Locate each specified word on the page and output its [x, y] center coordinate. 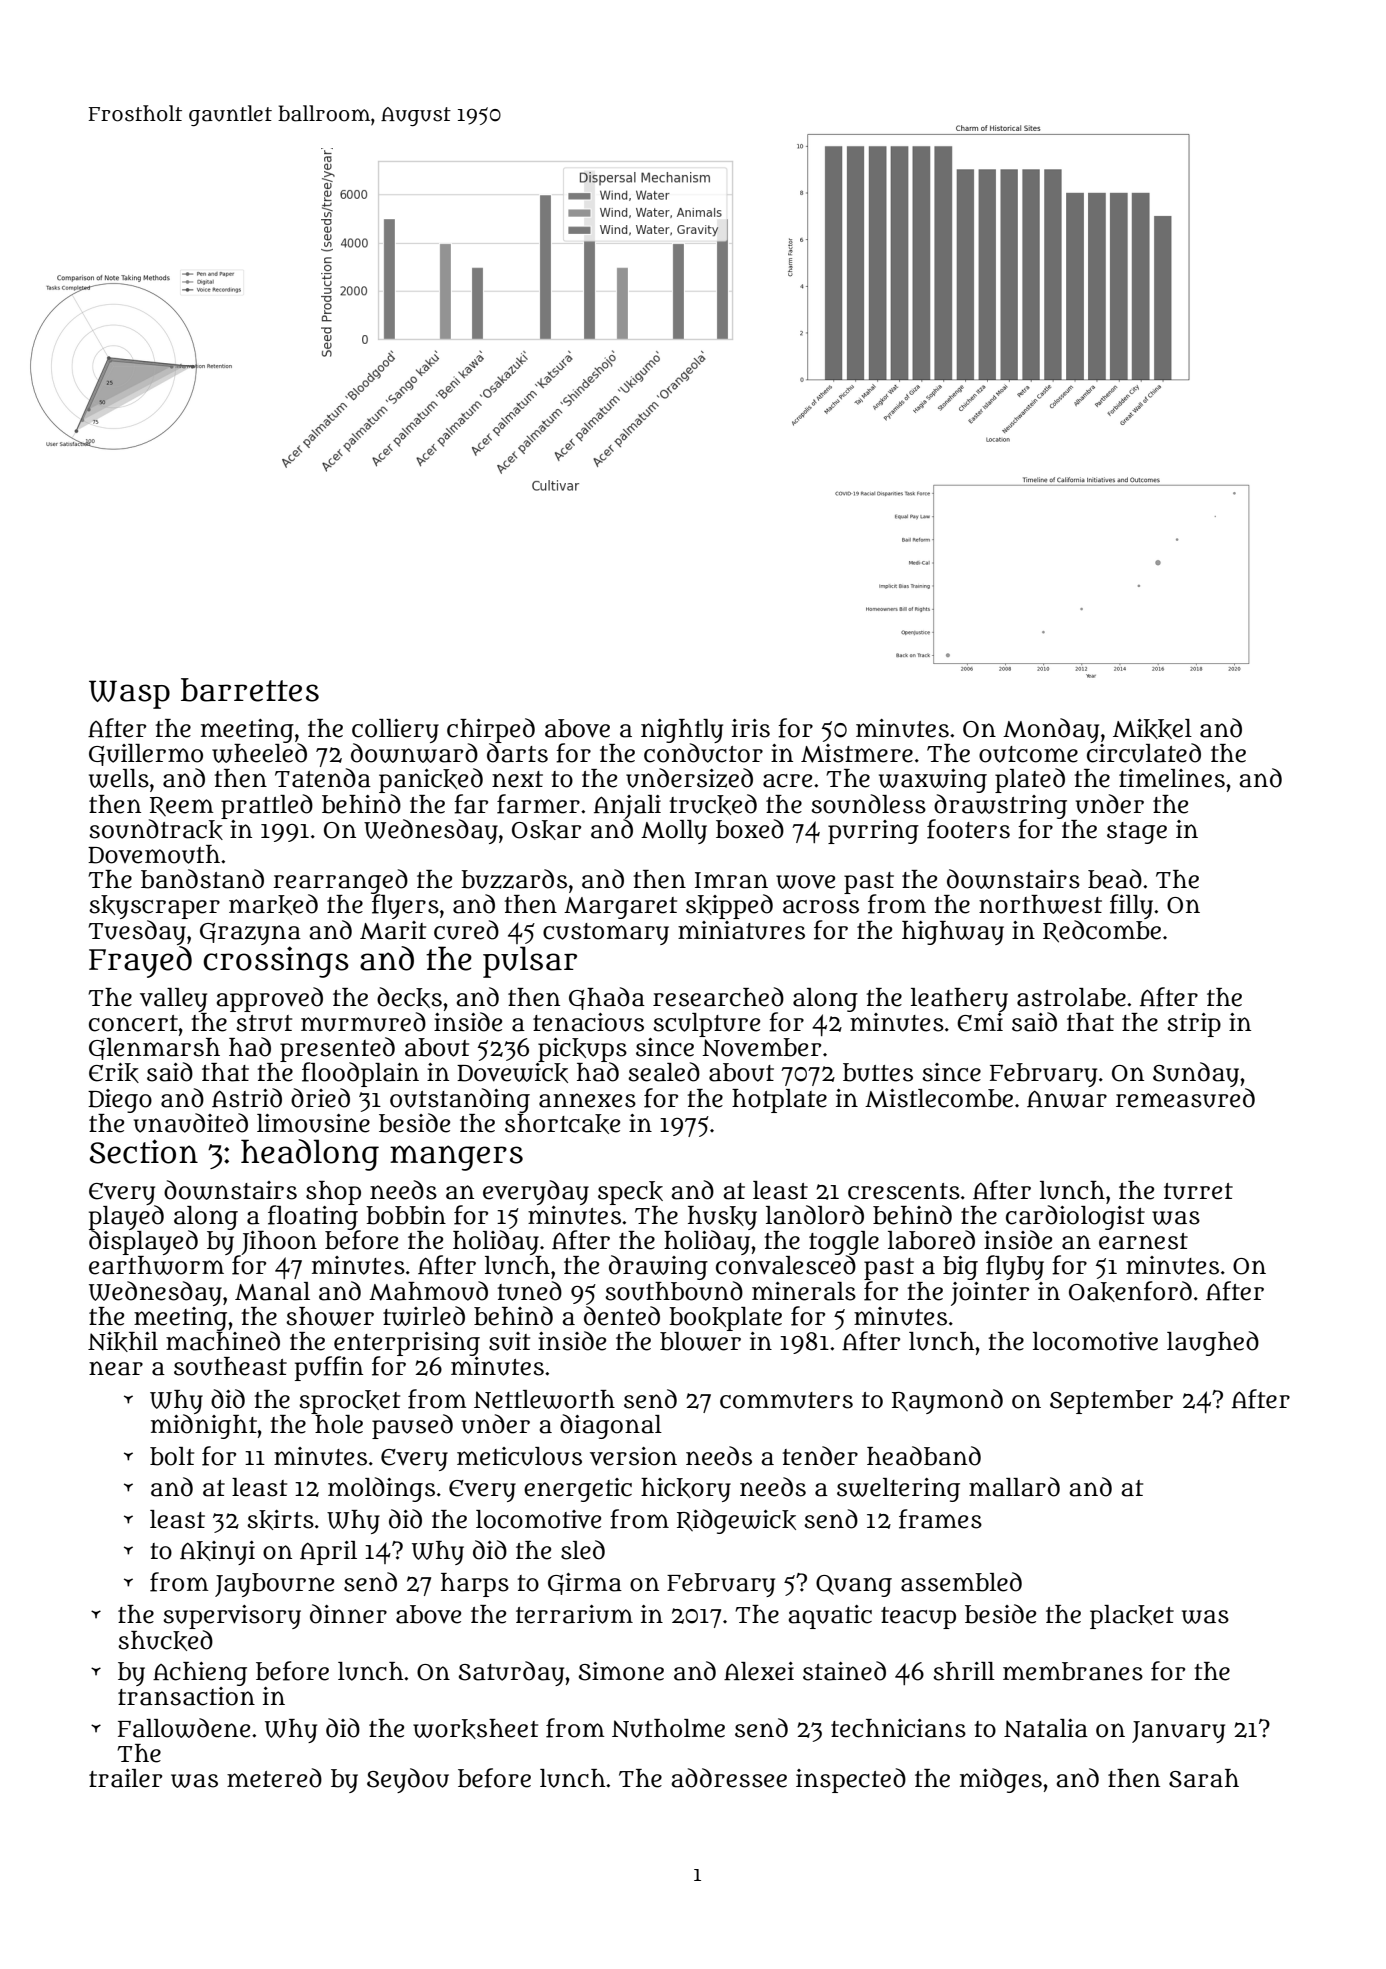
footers [968, 829]
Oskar [546, 830]
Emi [980, 1022]
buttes [878, 1072]
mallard [1014, 1487]
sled [583, 1550]
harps [475, 1585]
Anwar [1067, 1099]
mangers [456, 1158]
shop [333, 1193]
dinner [348, 1614]
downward [414, 753]
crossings [276, 962]
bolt [172, 1456]
